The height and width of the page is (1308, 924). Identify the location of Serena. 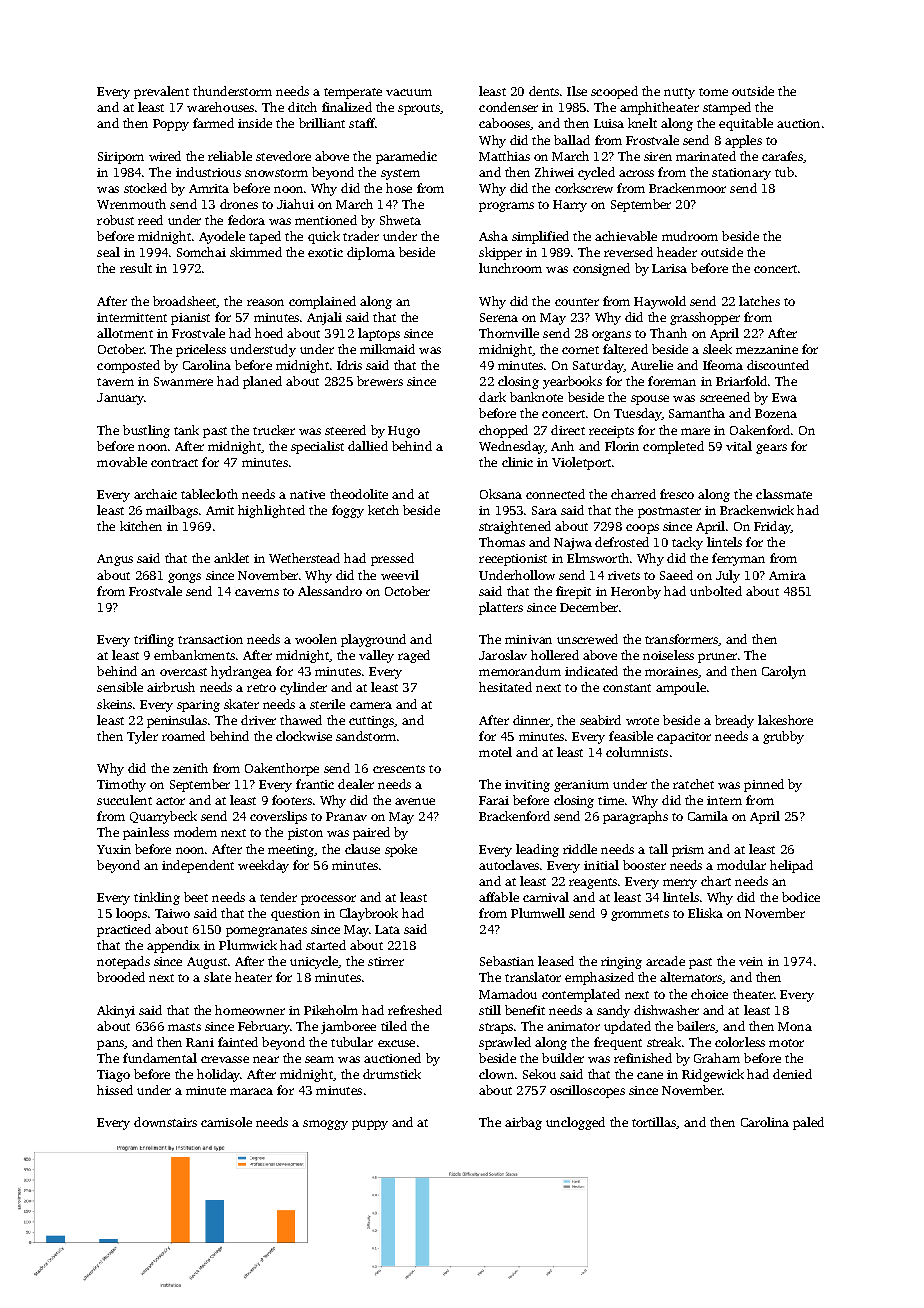
(499, 317).
